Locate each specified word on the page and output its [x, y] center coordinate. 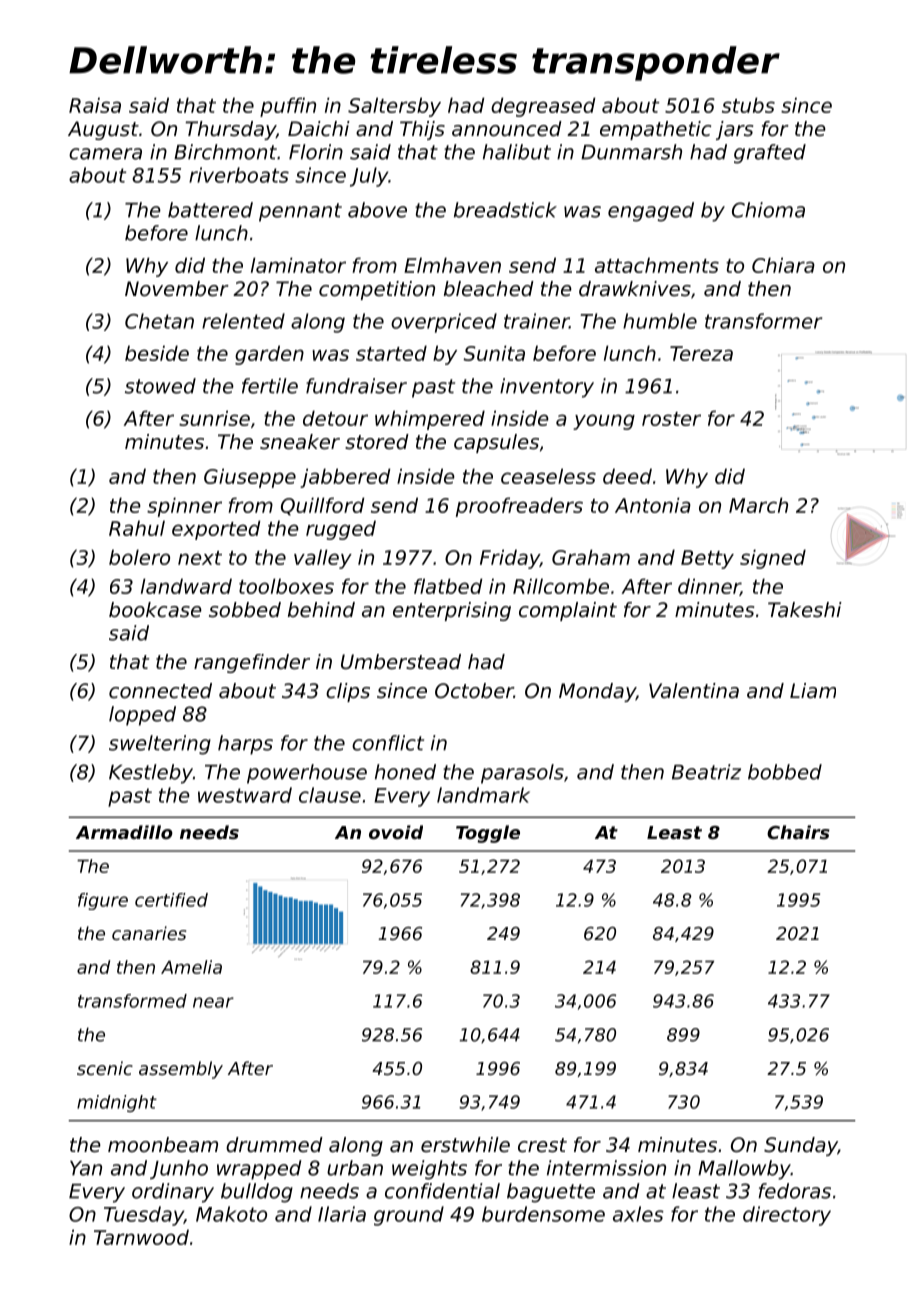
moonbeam [163, 1145]
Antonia [653, 505]
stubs [748, 105]
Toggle [488, 834]
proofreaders [519, 507]
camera [105, 154]
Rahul [137, 528]
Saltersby [394, 107]
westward [245, 795]
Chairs [798, 832]
